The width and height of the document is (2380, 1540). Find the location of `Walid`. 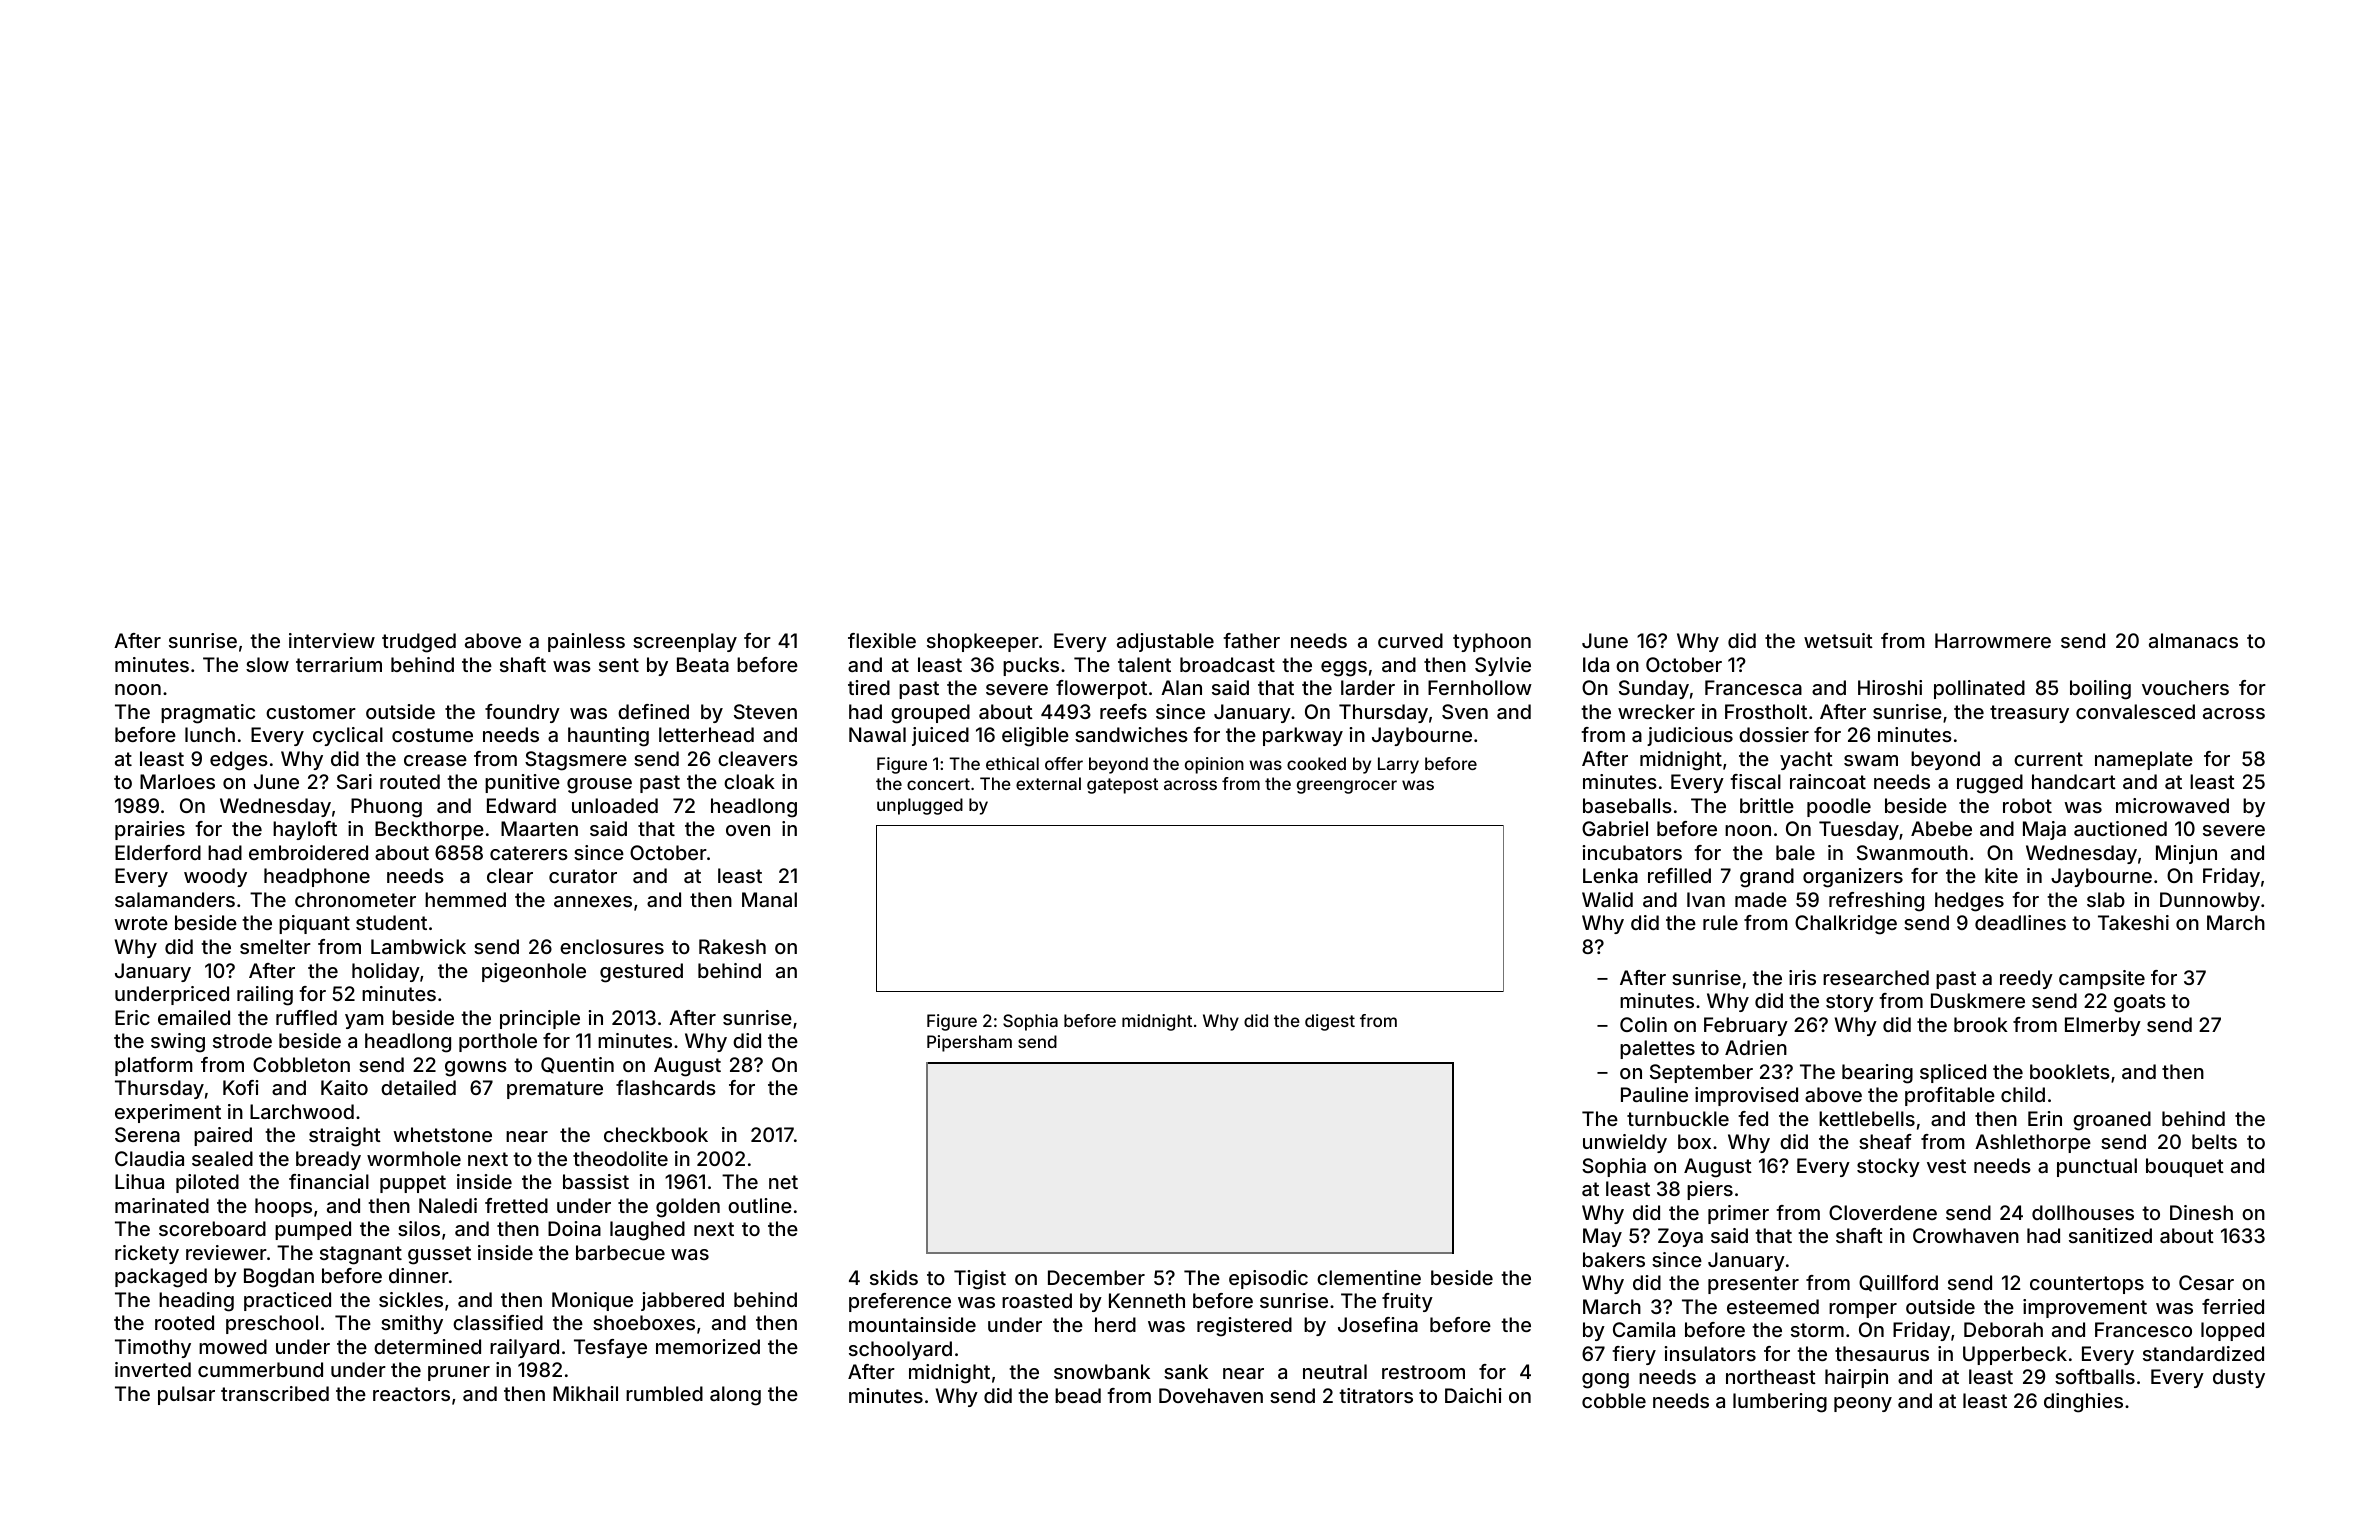

Walid is located at coordinates (1607, 899).
